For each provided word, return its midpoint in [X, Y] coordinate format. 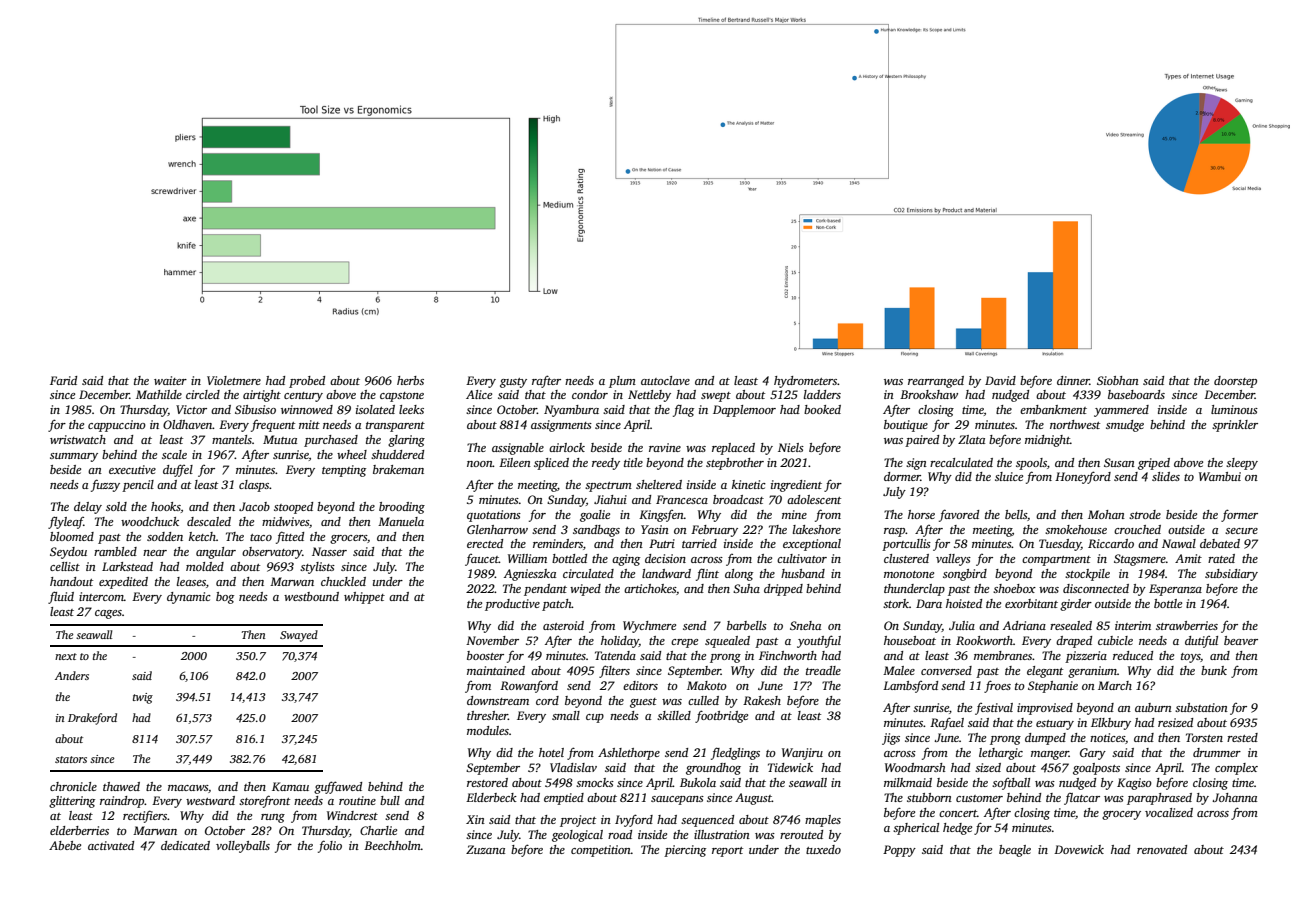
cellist [65, 566]
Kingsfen [661, 516]
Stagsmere [1140, 560]
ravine [665, 447]
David [1000, 380]
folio [330, 846]
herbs [410, 380]
